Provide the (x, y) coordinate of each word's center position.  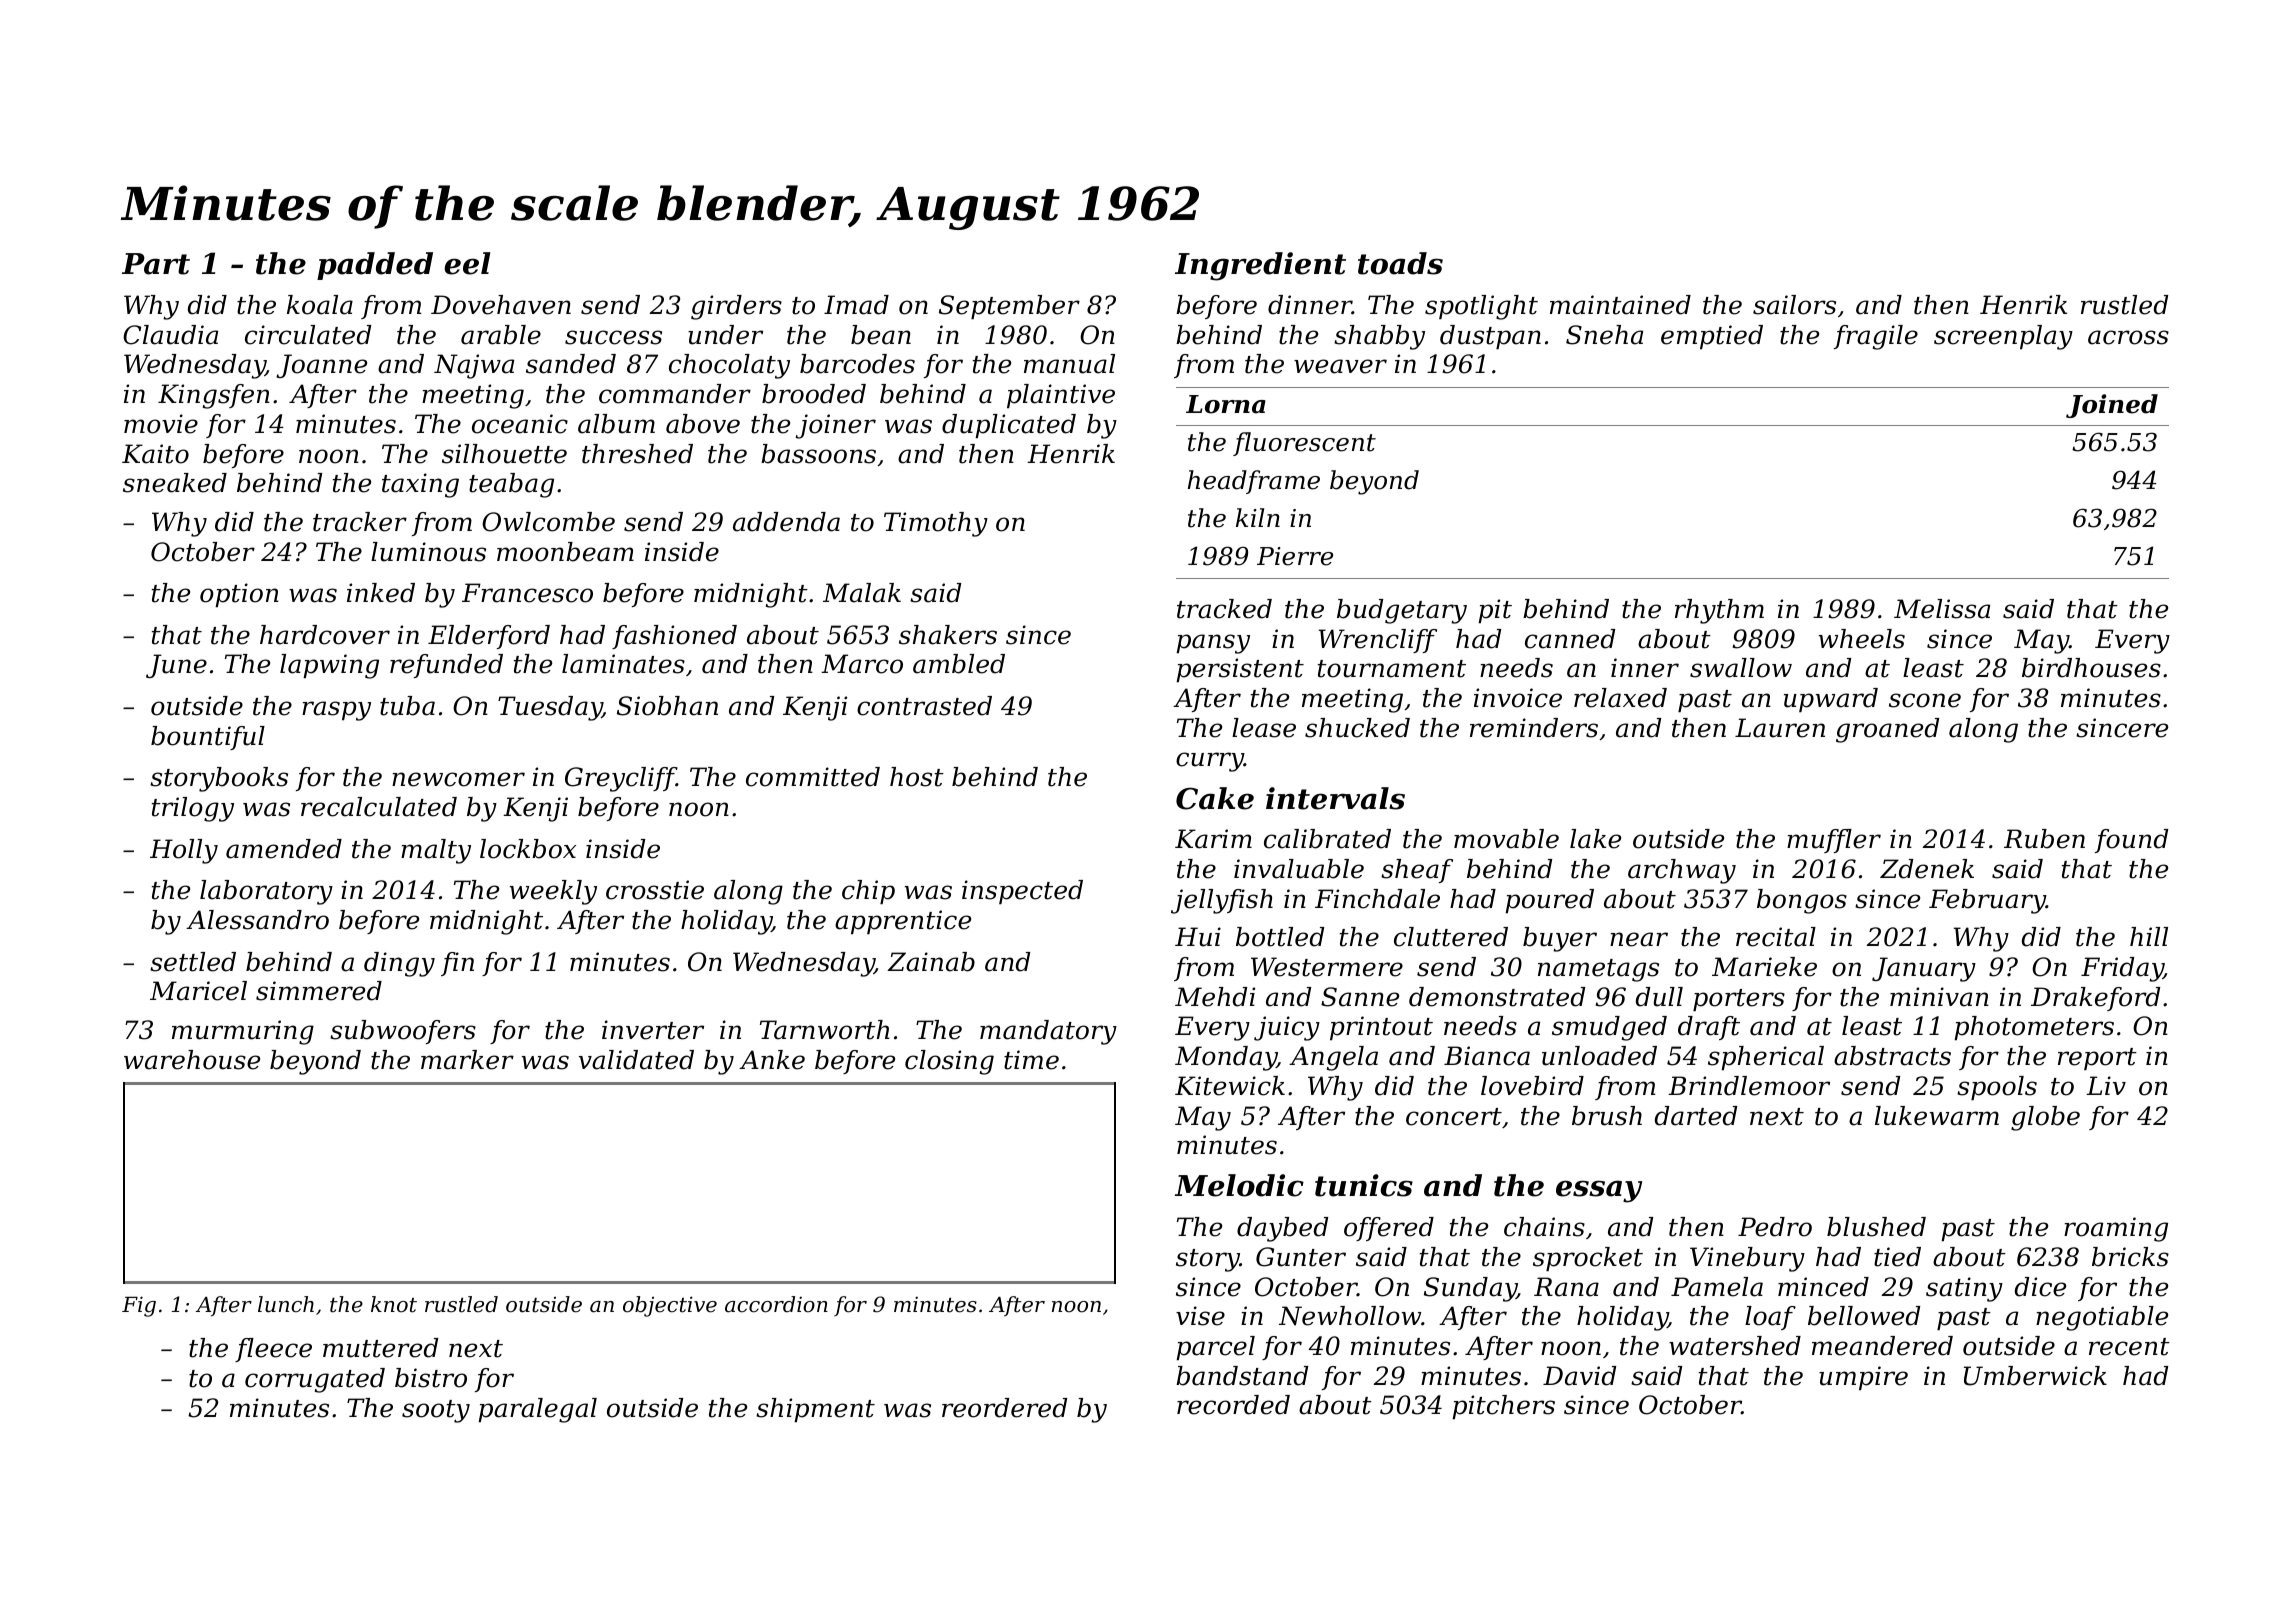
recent (2129, 1347)
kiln (1258, 517)
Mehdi (1215, 997)
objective (670, 1306)
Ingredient (1260, 266)
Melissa (1942, 609)
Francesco (527, 593)
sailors (1794, 305)
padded (375, 266)
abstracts (1892, 1056)
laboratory (266, 892)
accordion (776, 1304)
